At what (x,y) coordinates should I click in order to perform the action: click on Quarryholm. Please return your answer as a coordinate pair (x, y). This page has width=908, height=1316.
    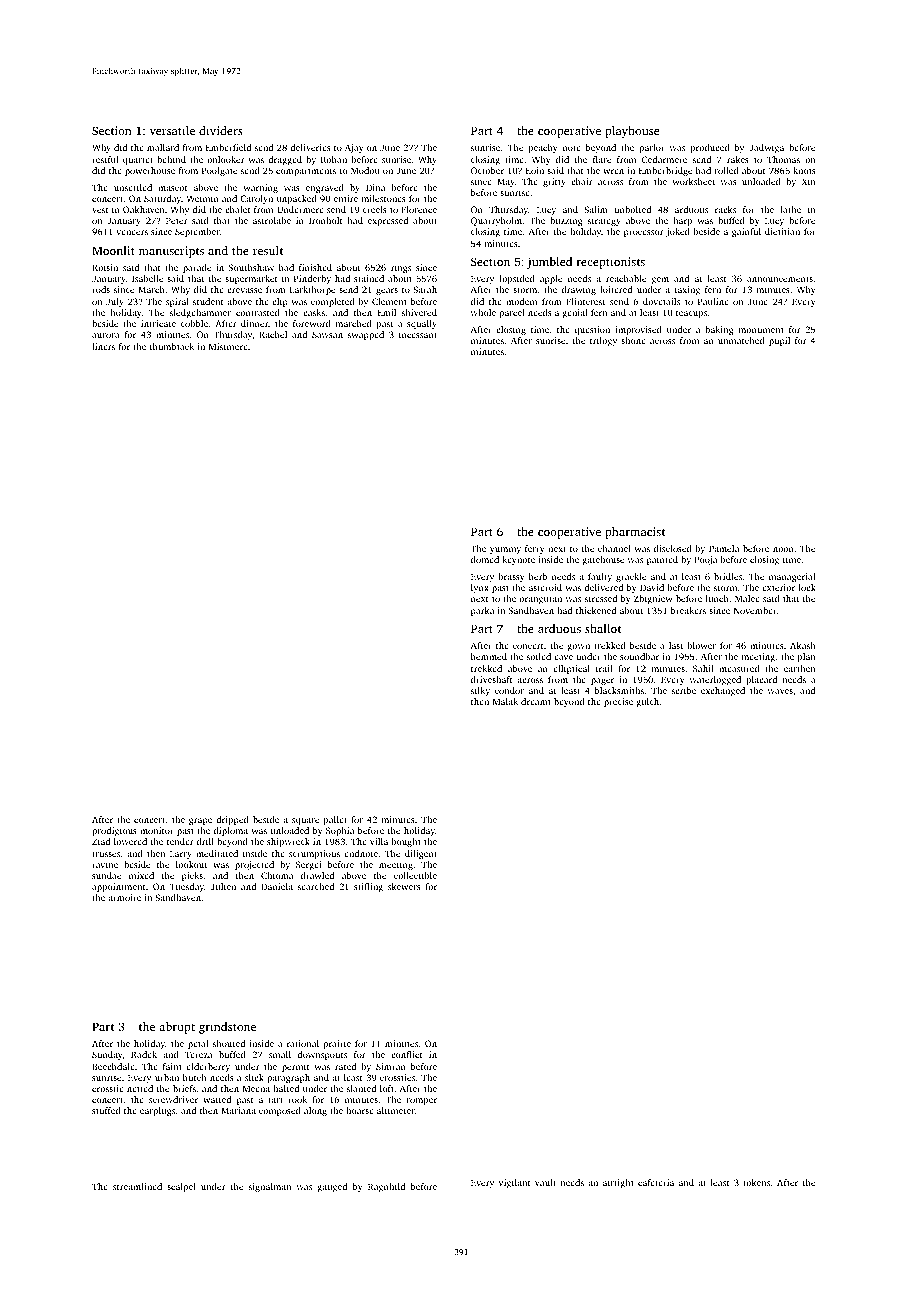
    Looking at the image, I should click on (496, 221).
